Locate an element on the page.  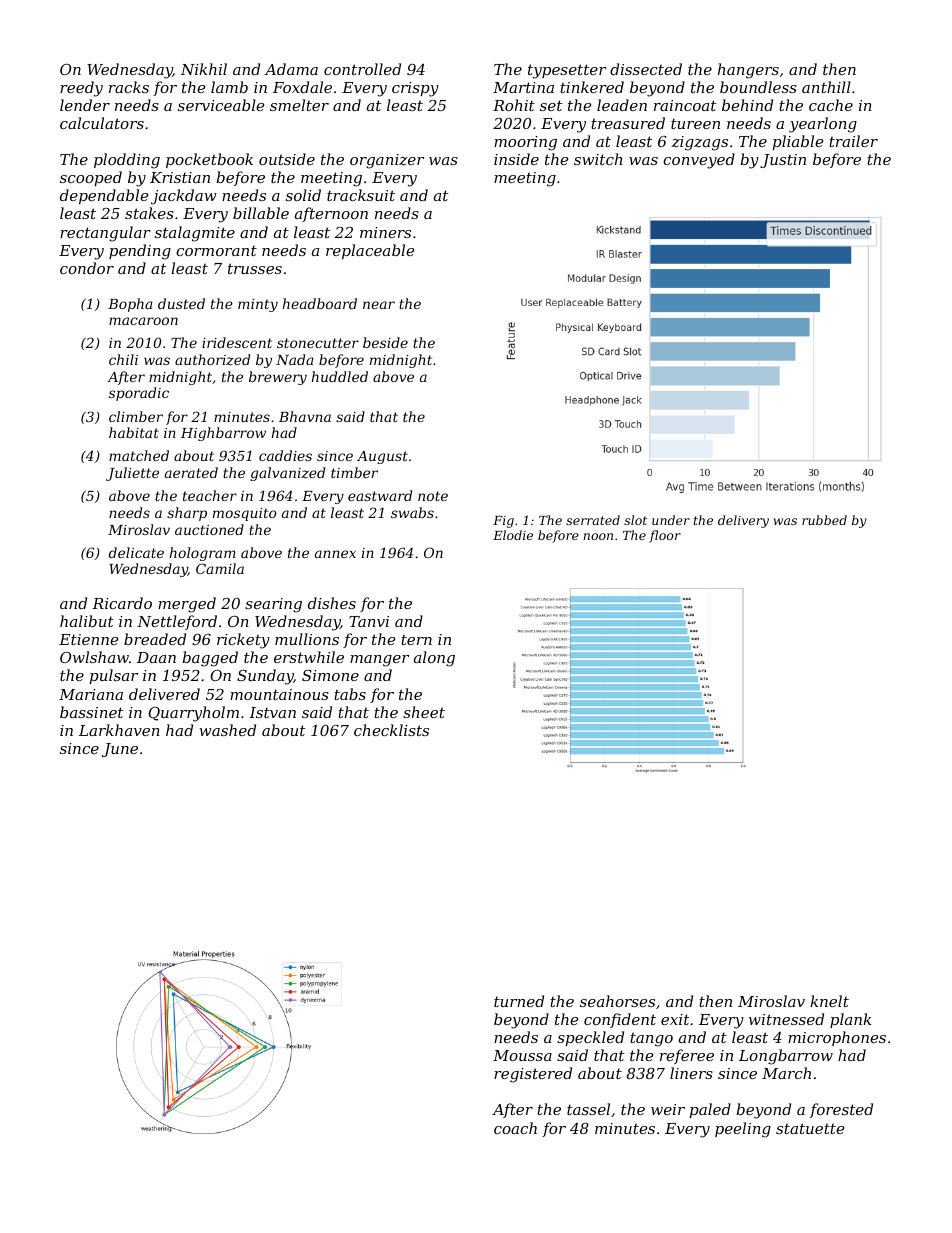
sheet is located at coordinates (424, 712).
